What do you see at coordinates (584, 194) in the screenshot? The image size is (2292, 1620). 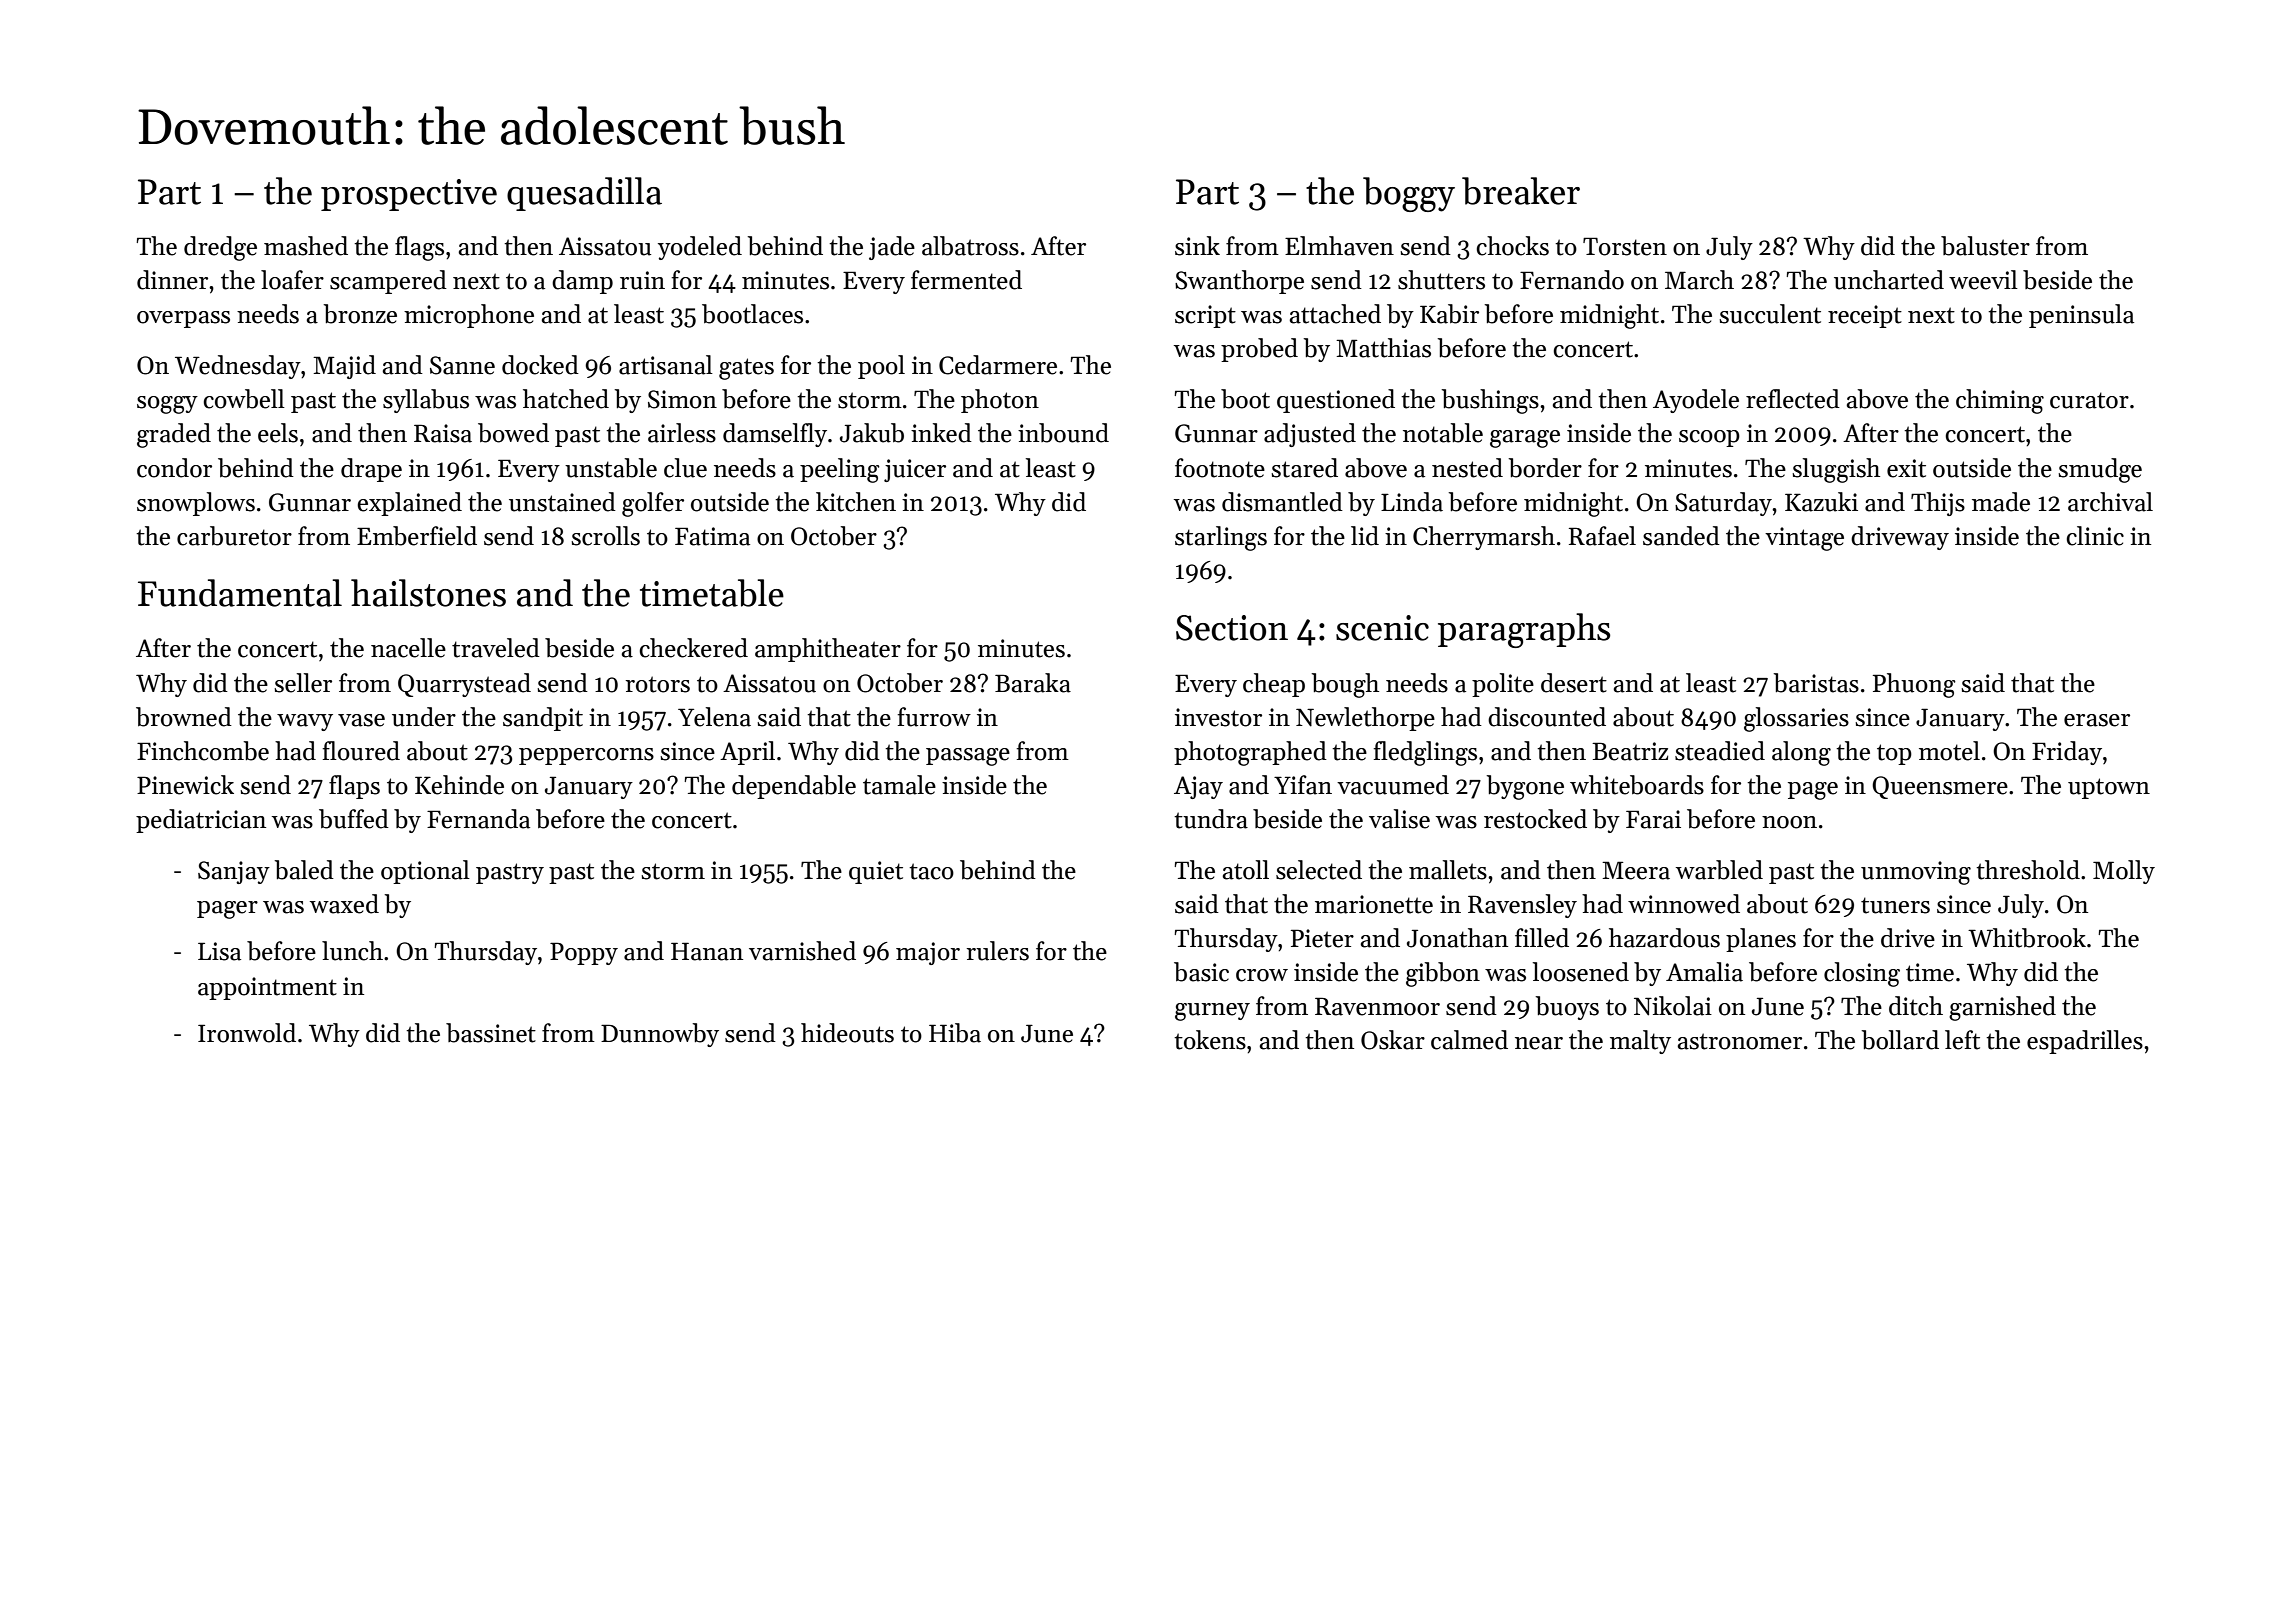 I see `quesadilla` at bounding box center [584, 194].
